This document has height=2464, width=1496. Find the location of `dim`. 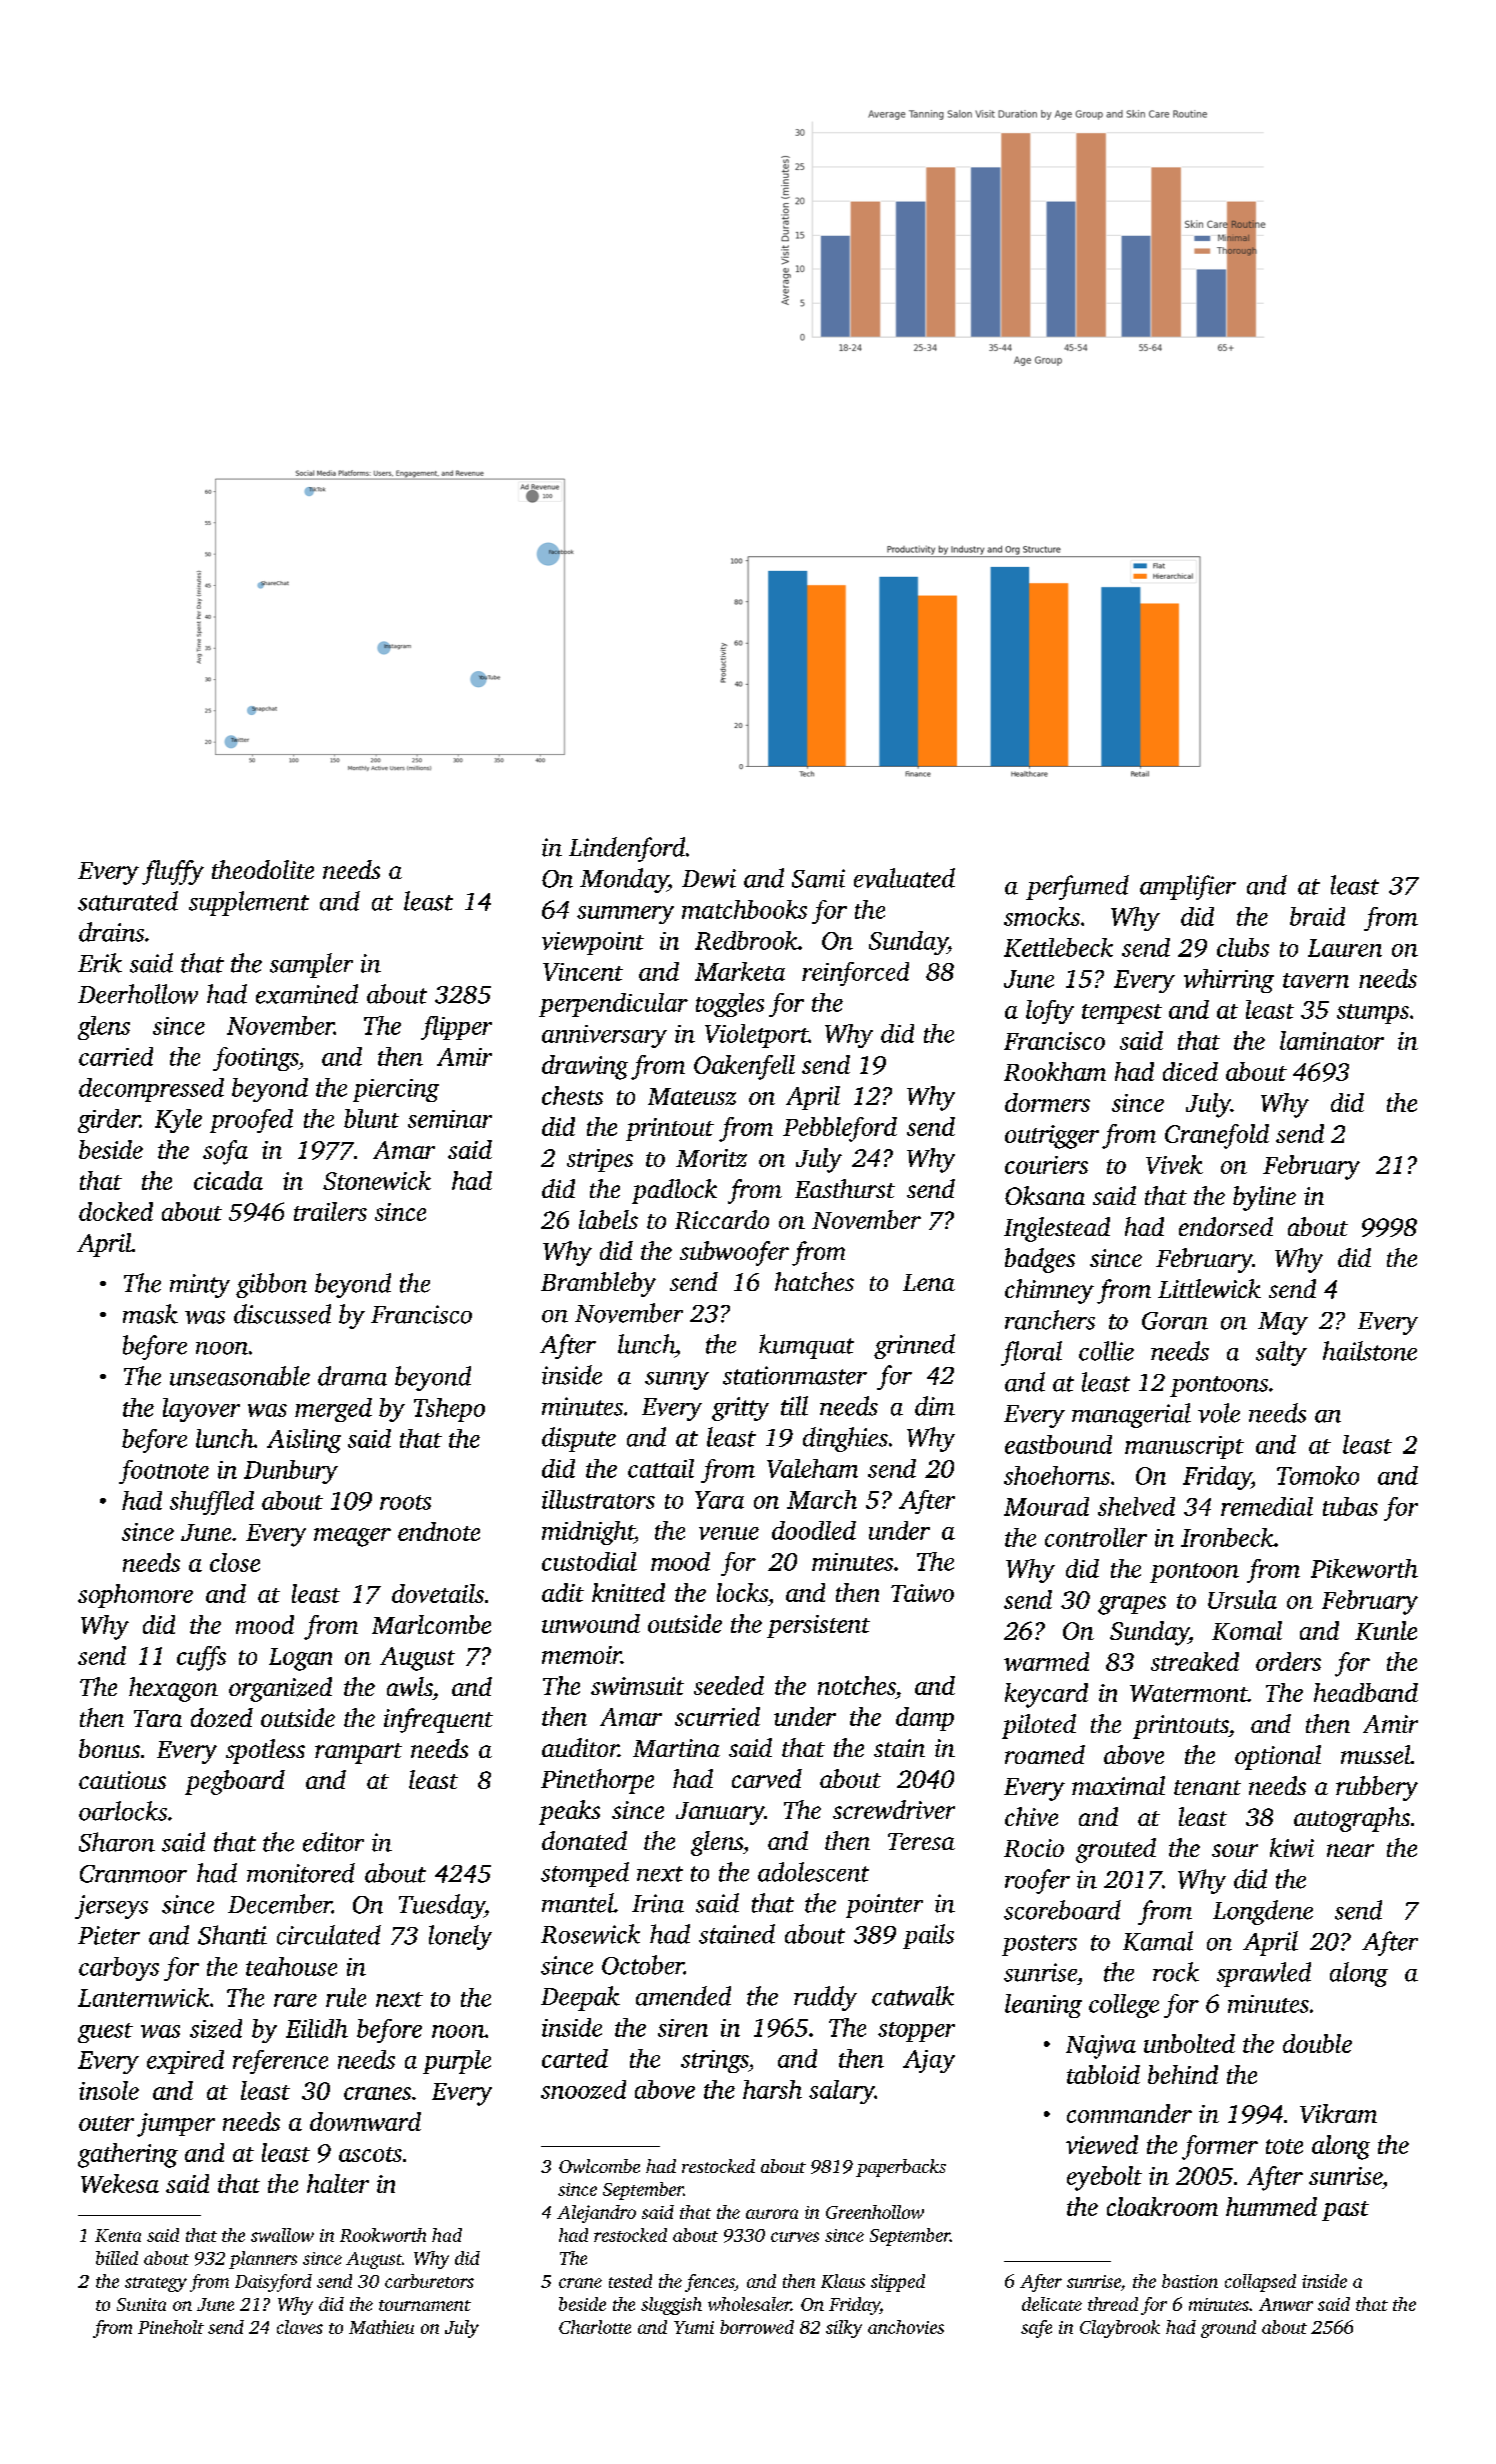

dim is located at coordinates (935, 1406).
